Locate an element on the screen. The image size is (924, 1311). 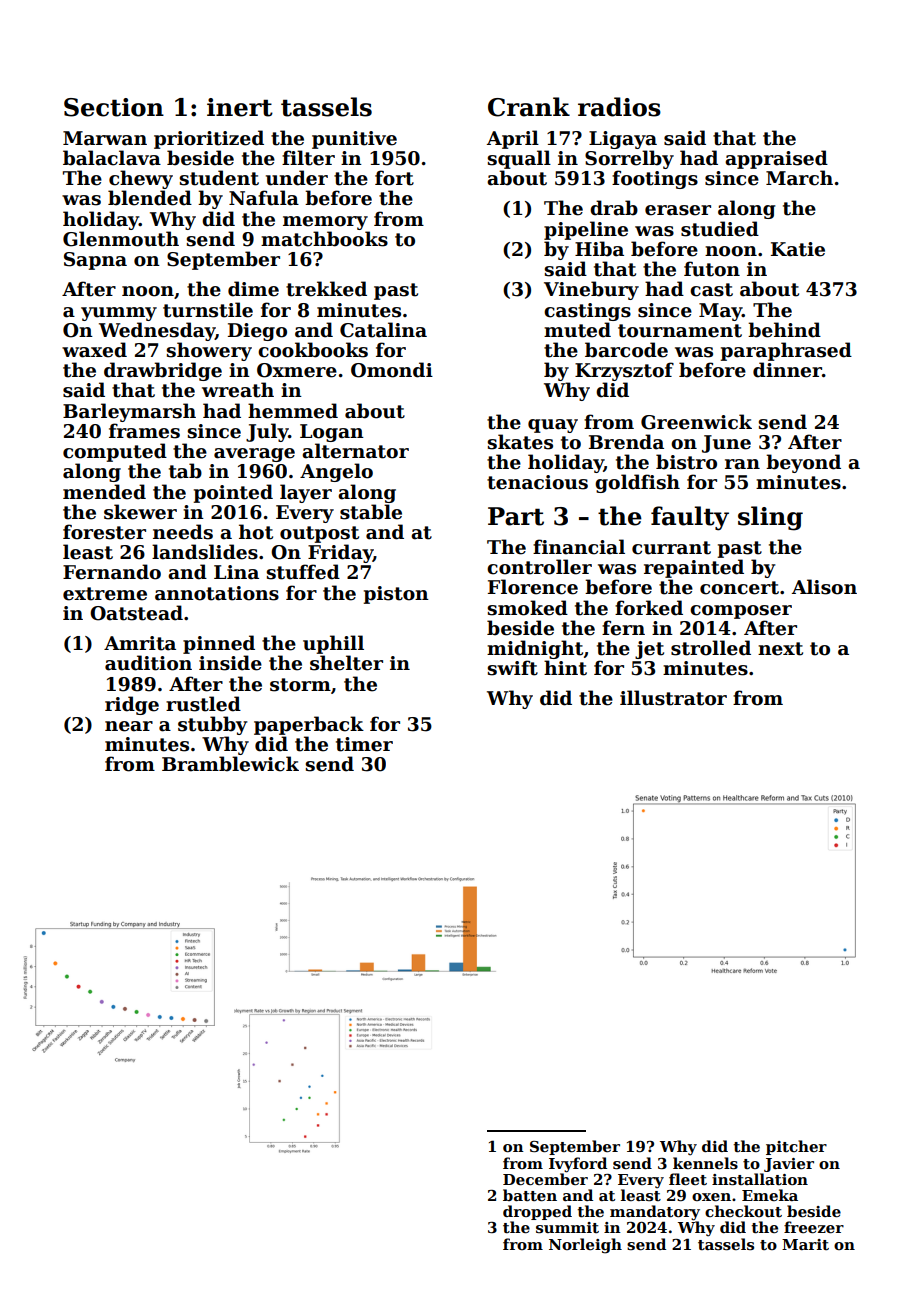
dropped is located at coordinates (537, 1212).
